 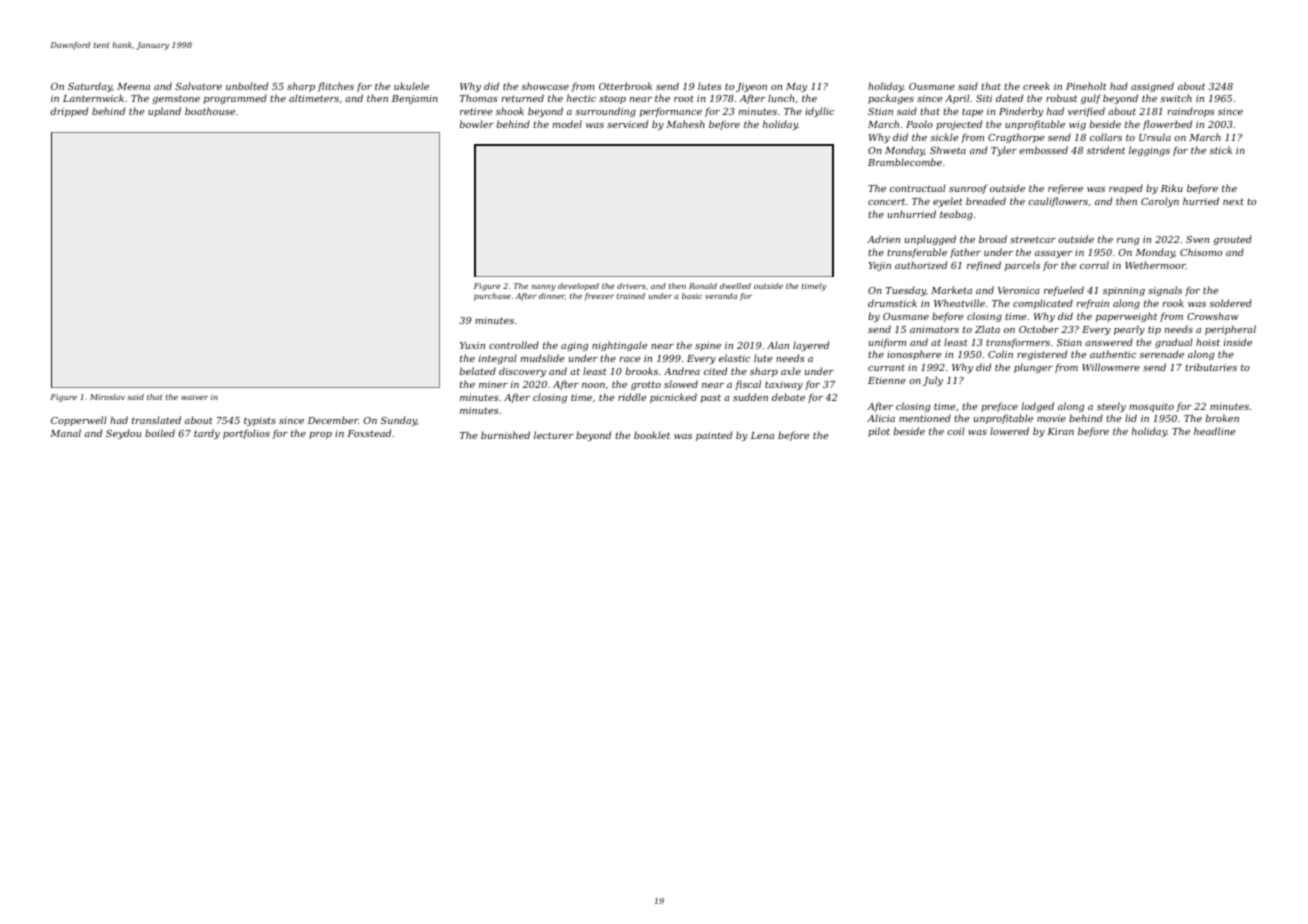 What do you see at coordinates (133, 86) in the screenshot?
I see `Meena` at bounding box center [133, 86].
